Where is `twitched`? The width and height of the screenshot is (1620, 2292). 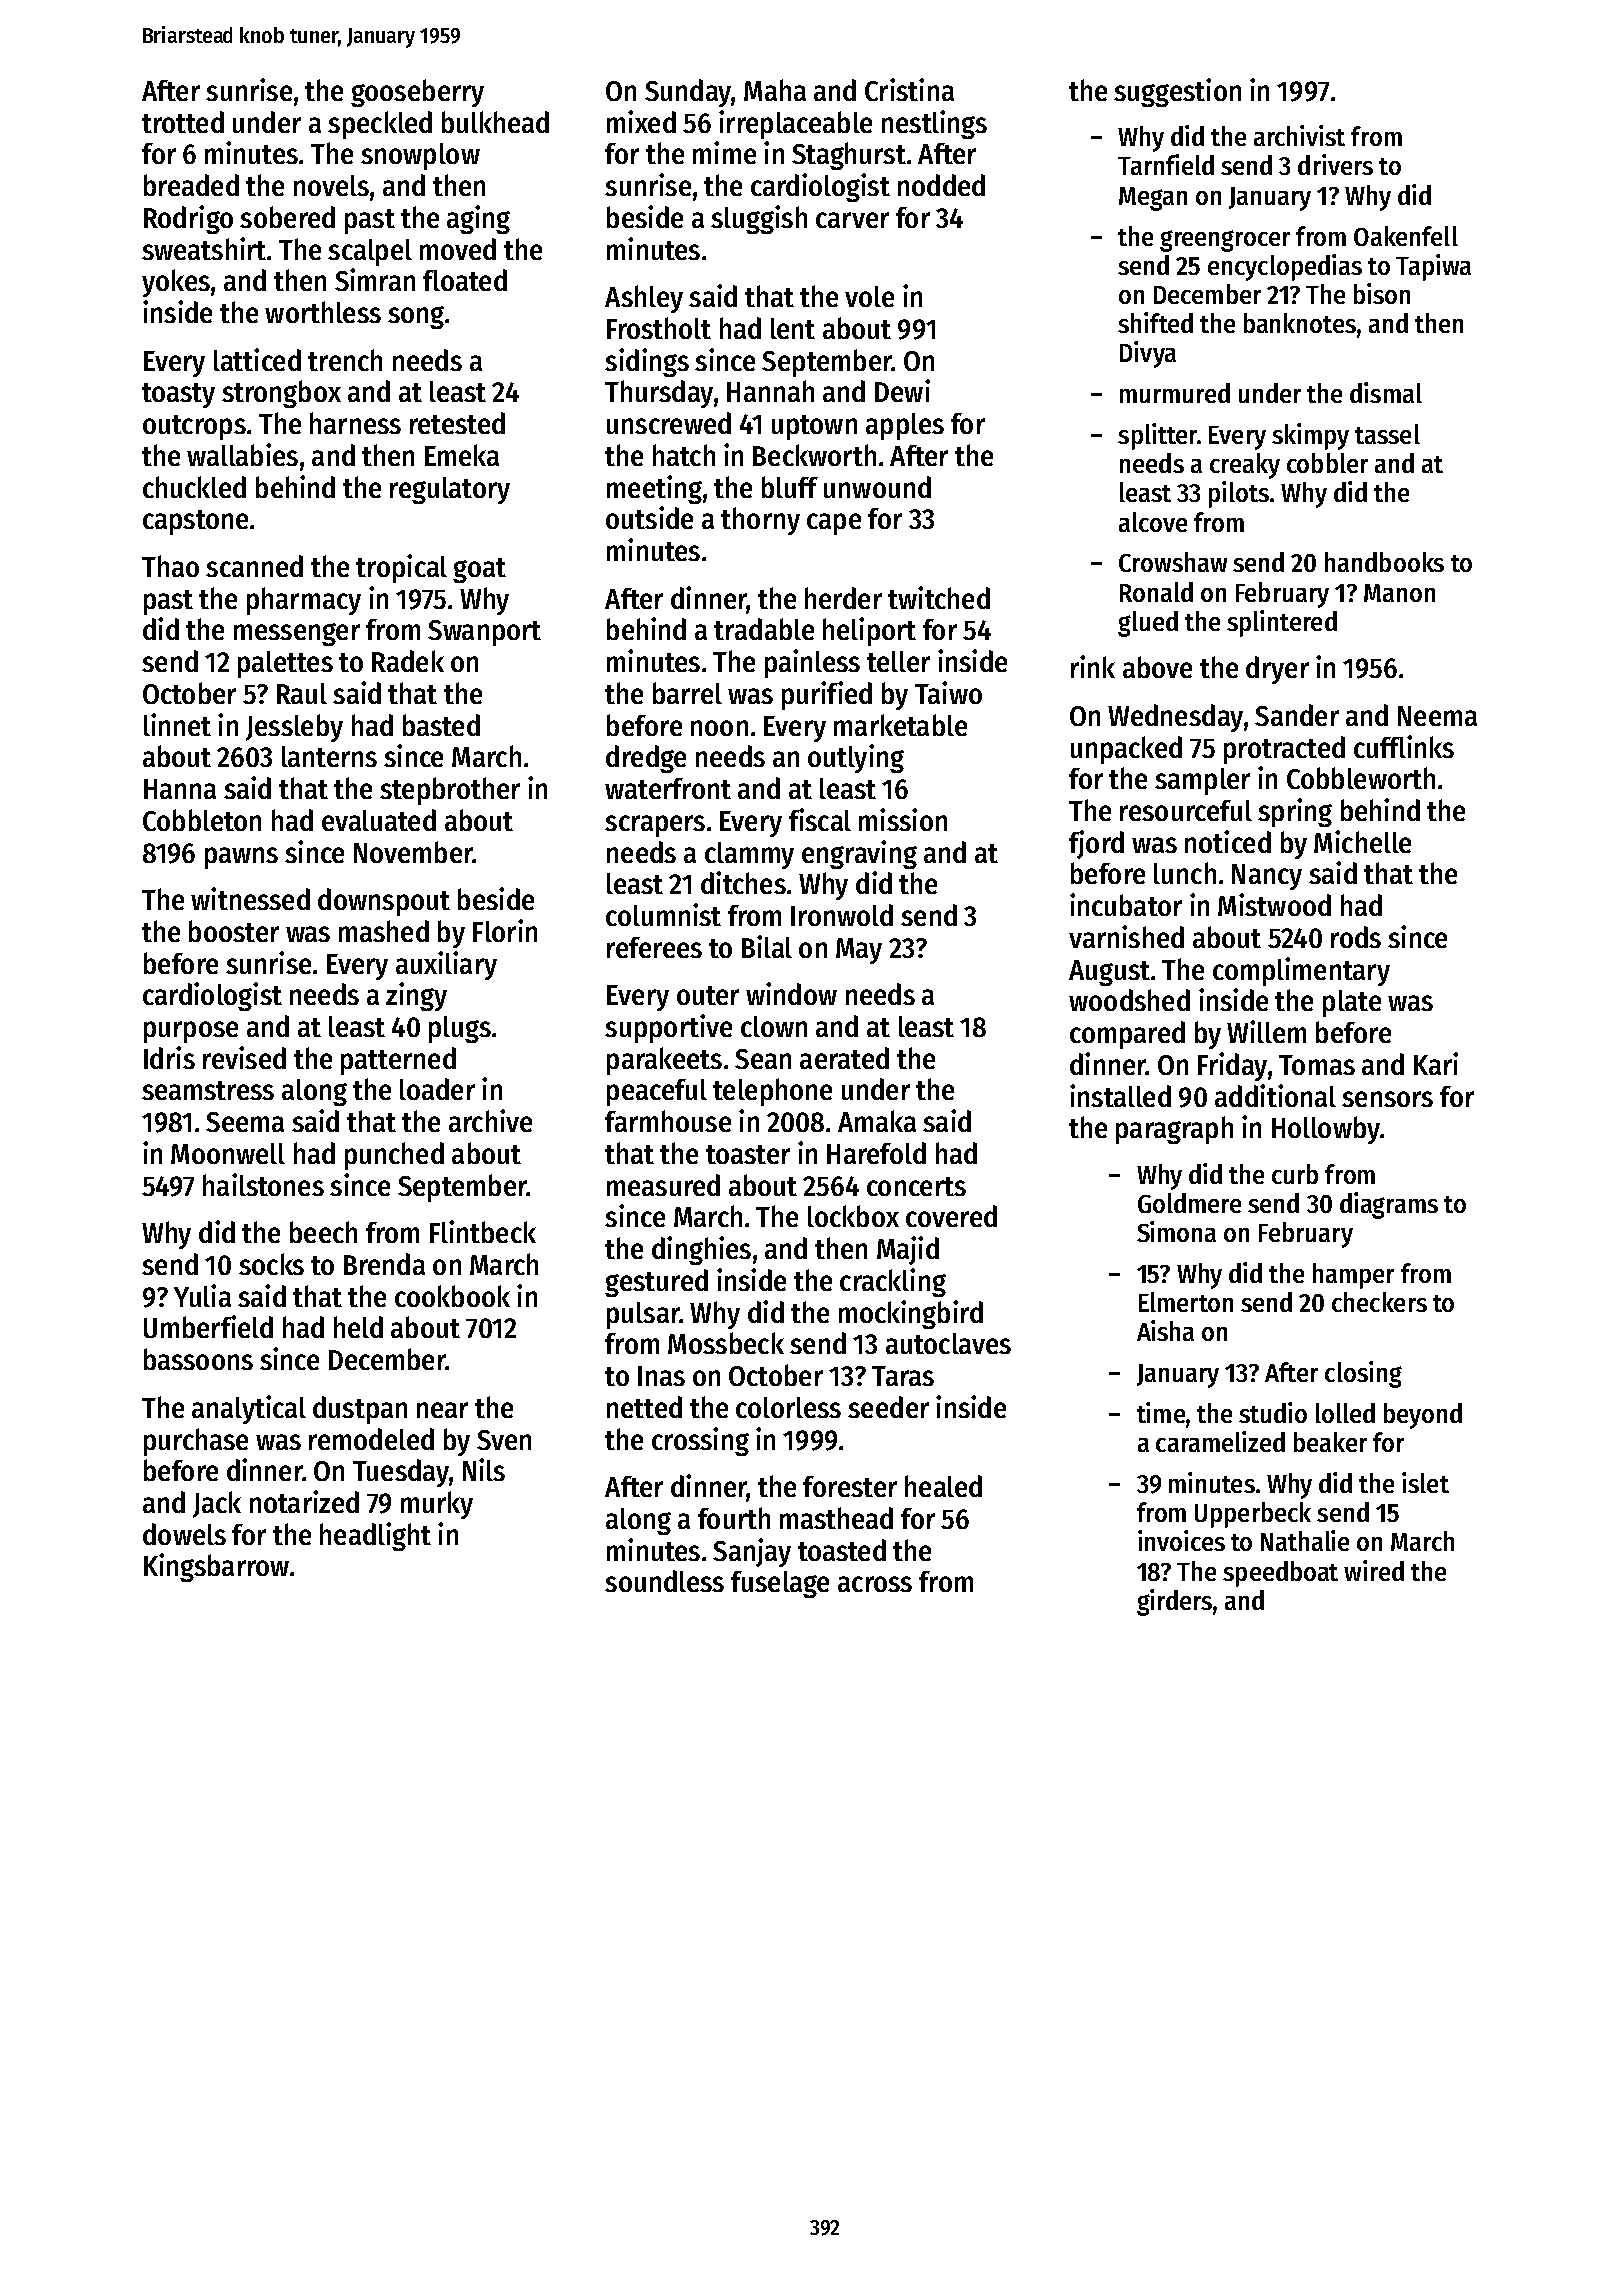
twitched is located at coordinates (939, 597).
